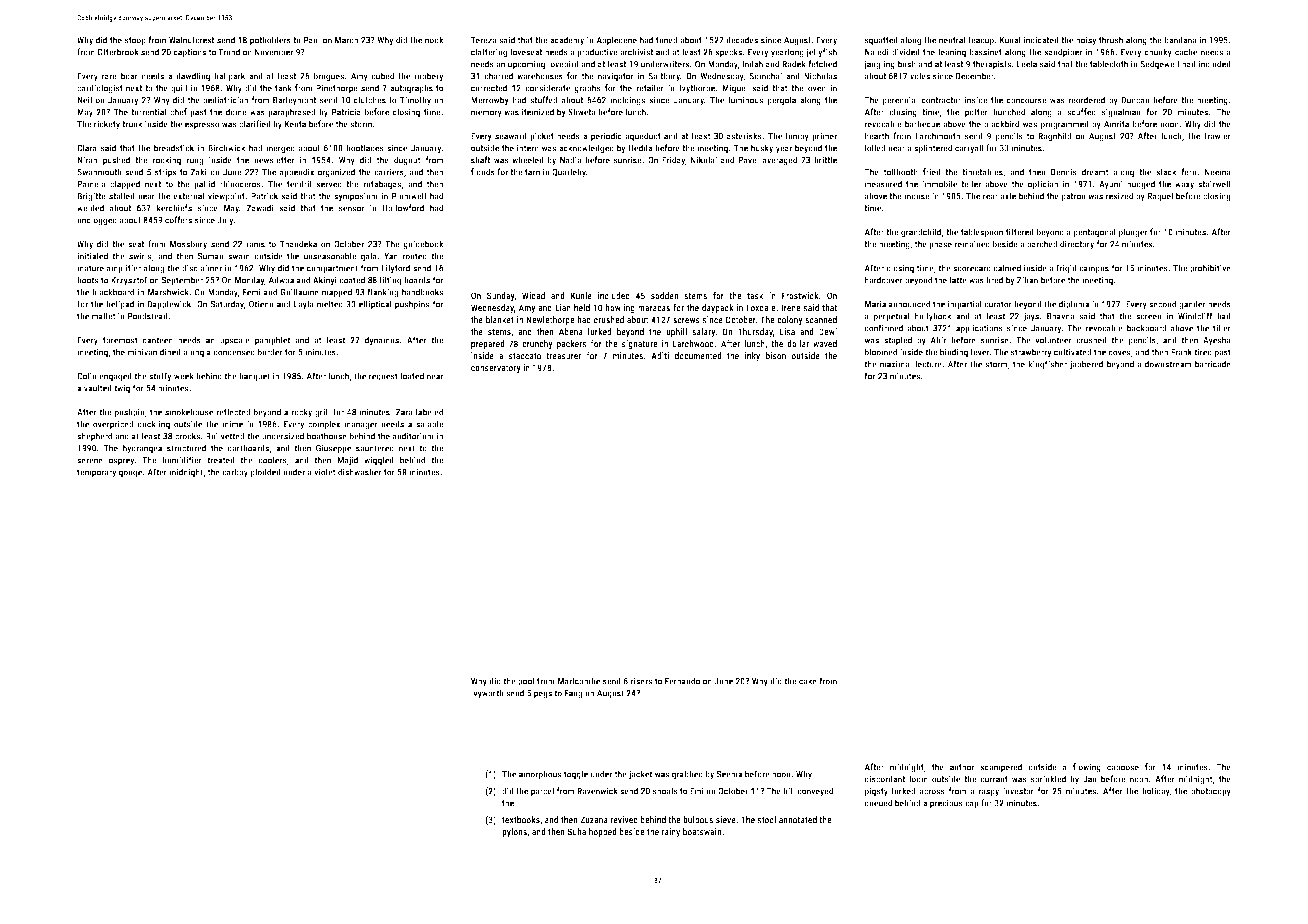 The height and width of the page is (924, 1308). What do you see at coordinates (1211, 792) in the page?
I see `photocopy` at bounding box center [1211, 792].
